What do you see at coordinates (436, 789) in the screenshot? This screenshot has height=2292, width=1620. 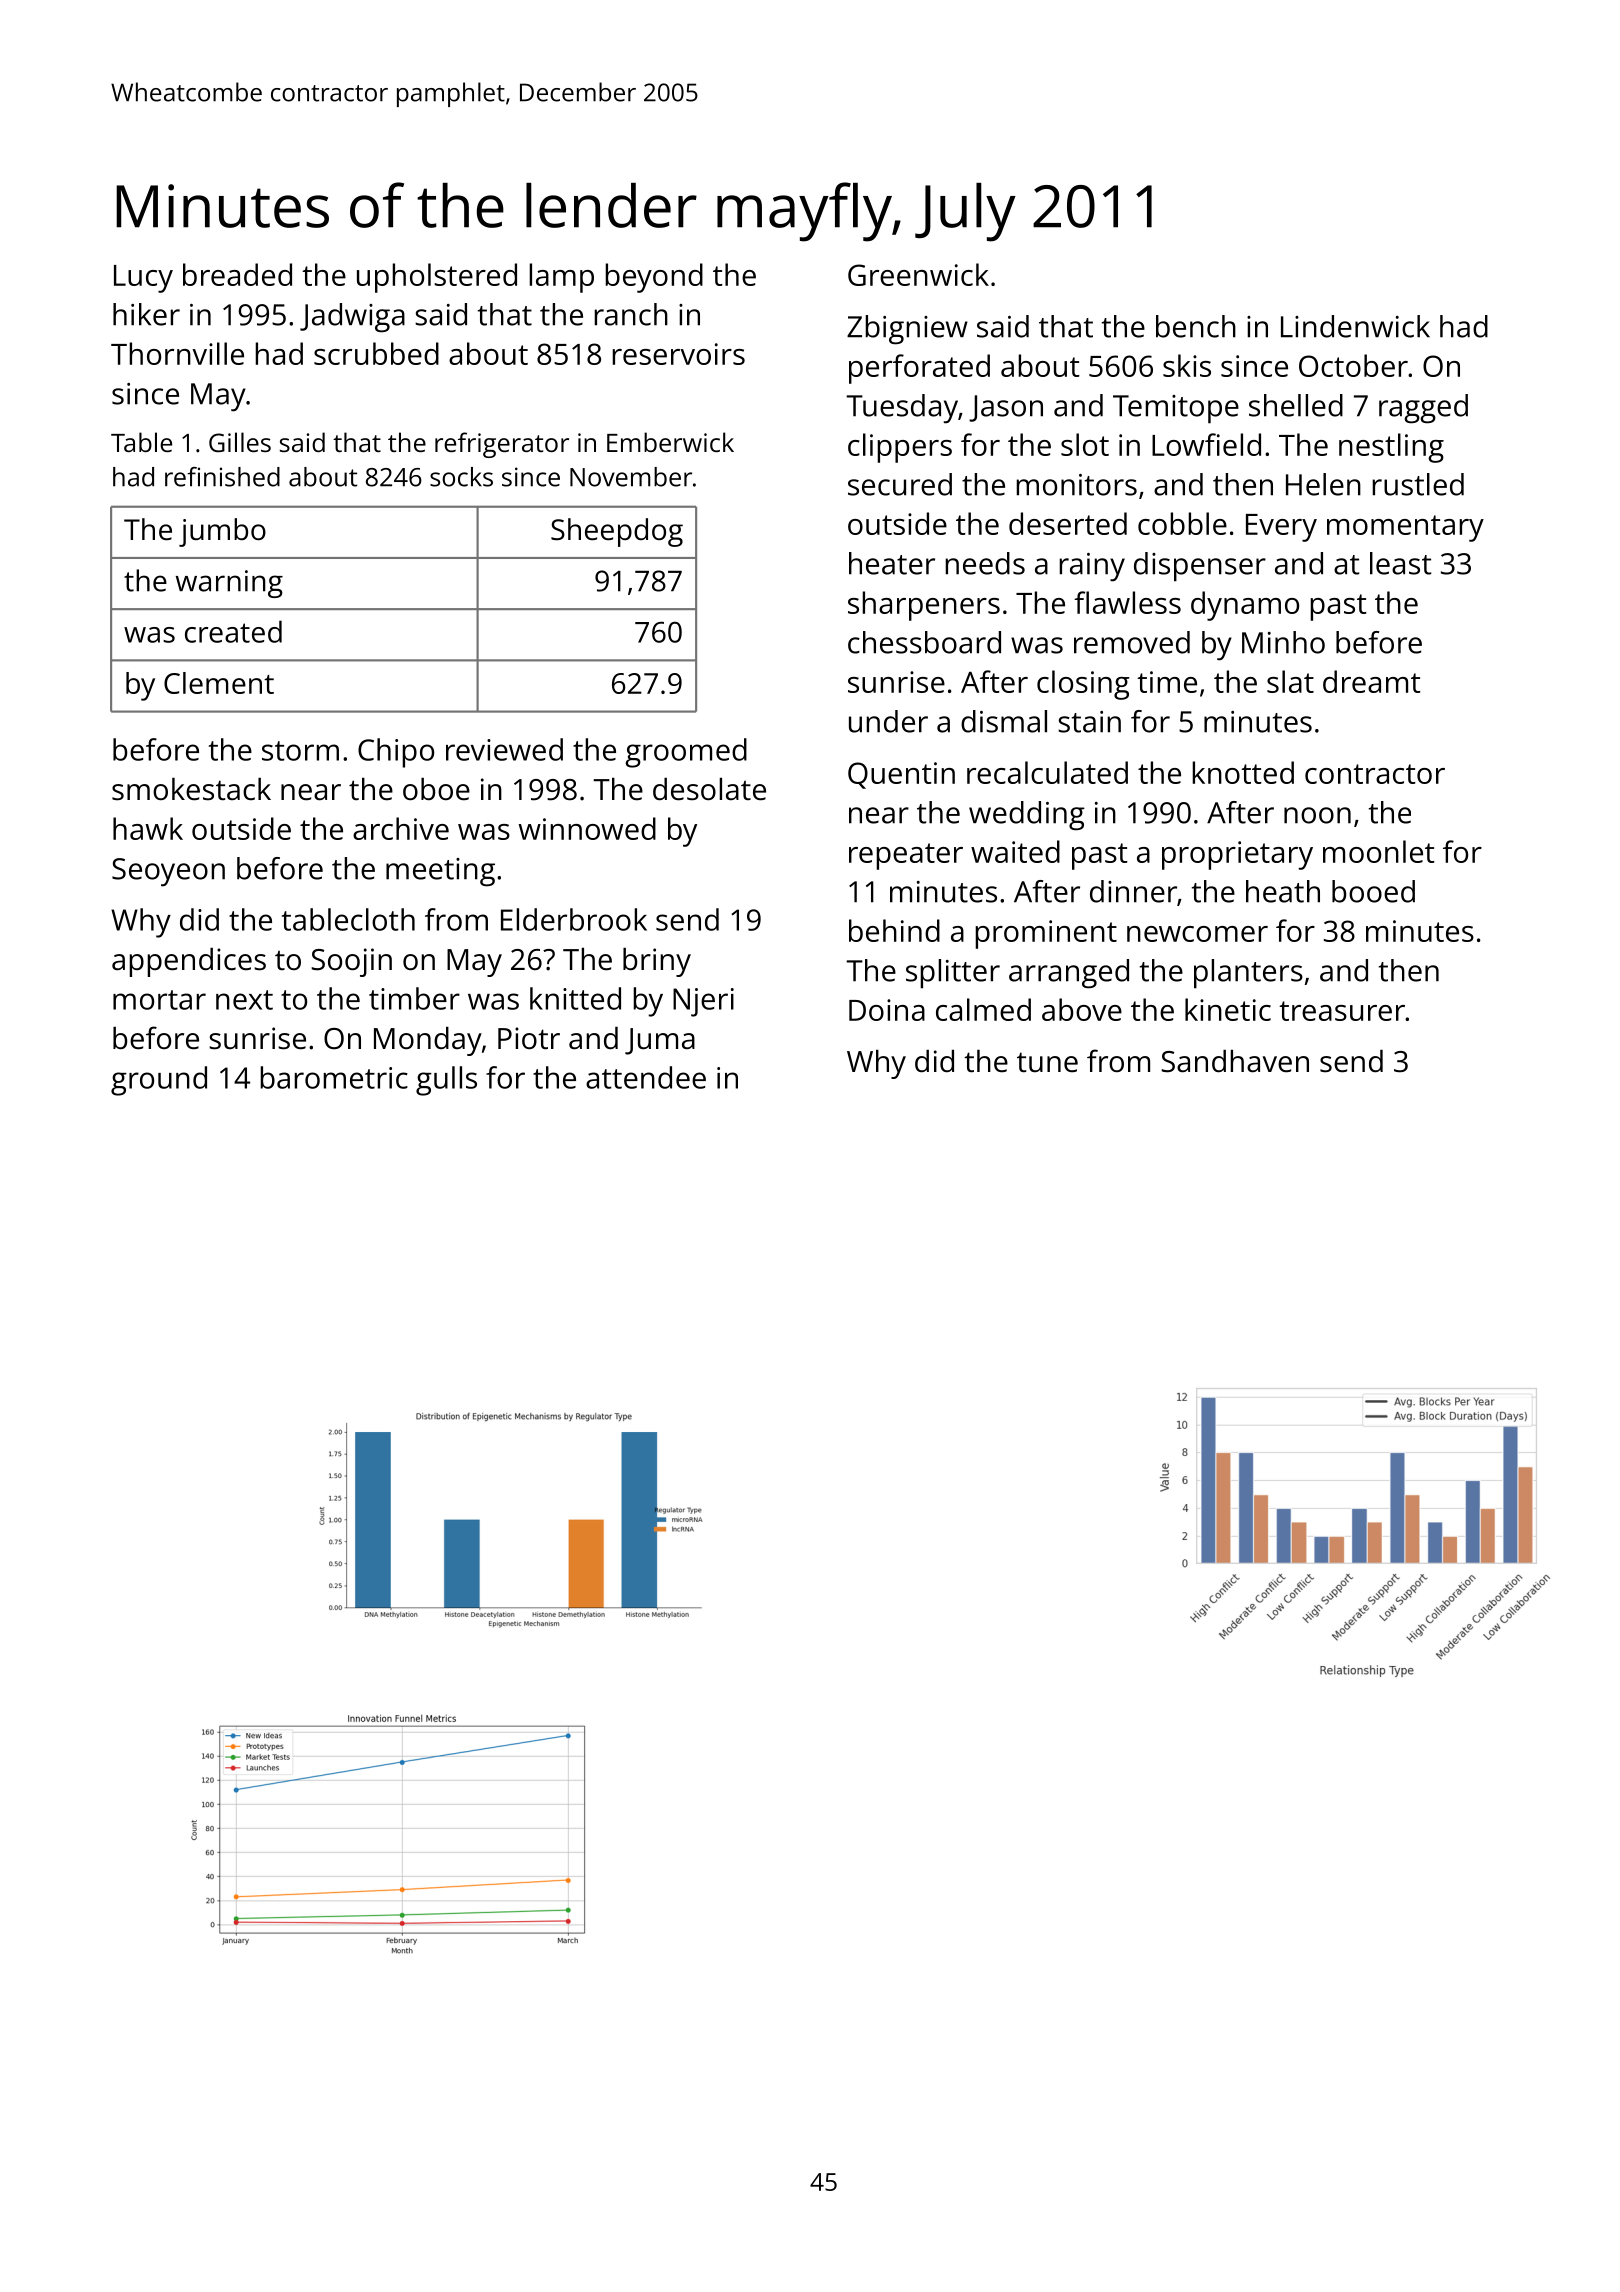 I see `oboe` at bounding box center [436, 789].
